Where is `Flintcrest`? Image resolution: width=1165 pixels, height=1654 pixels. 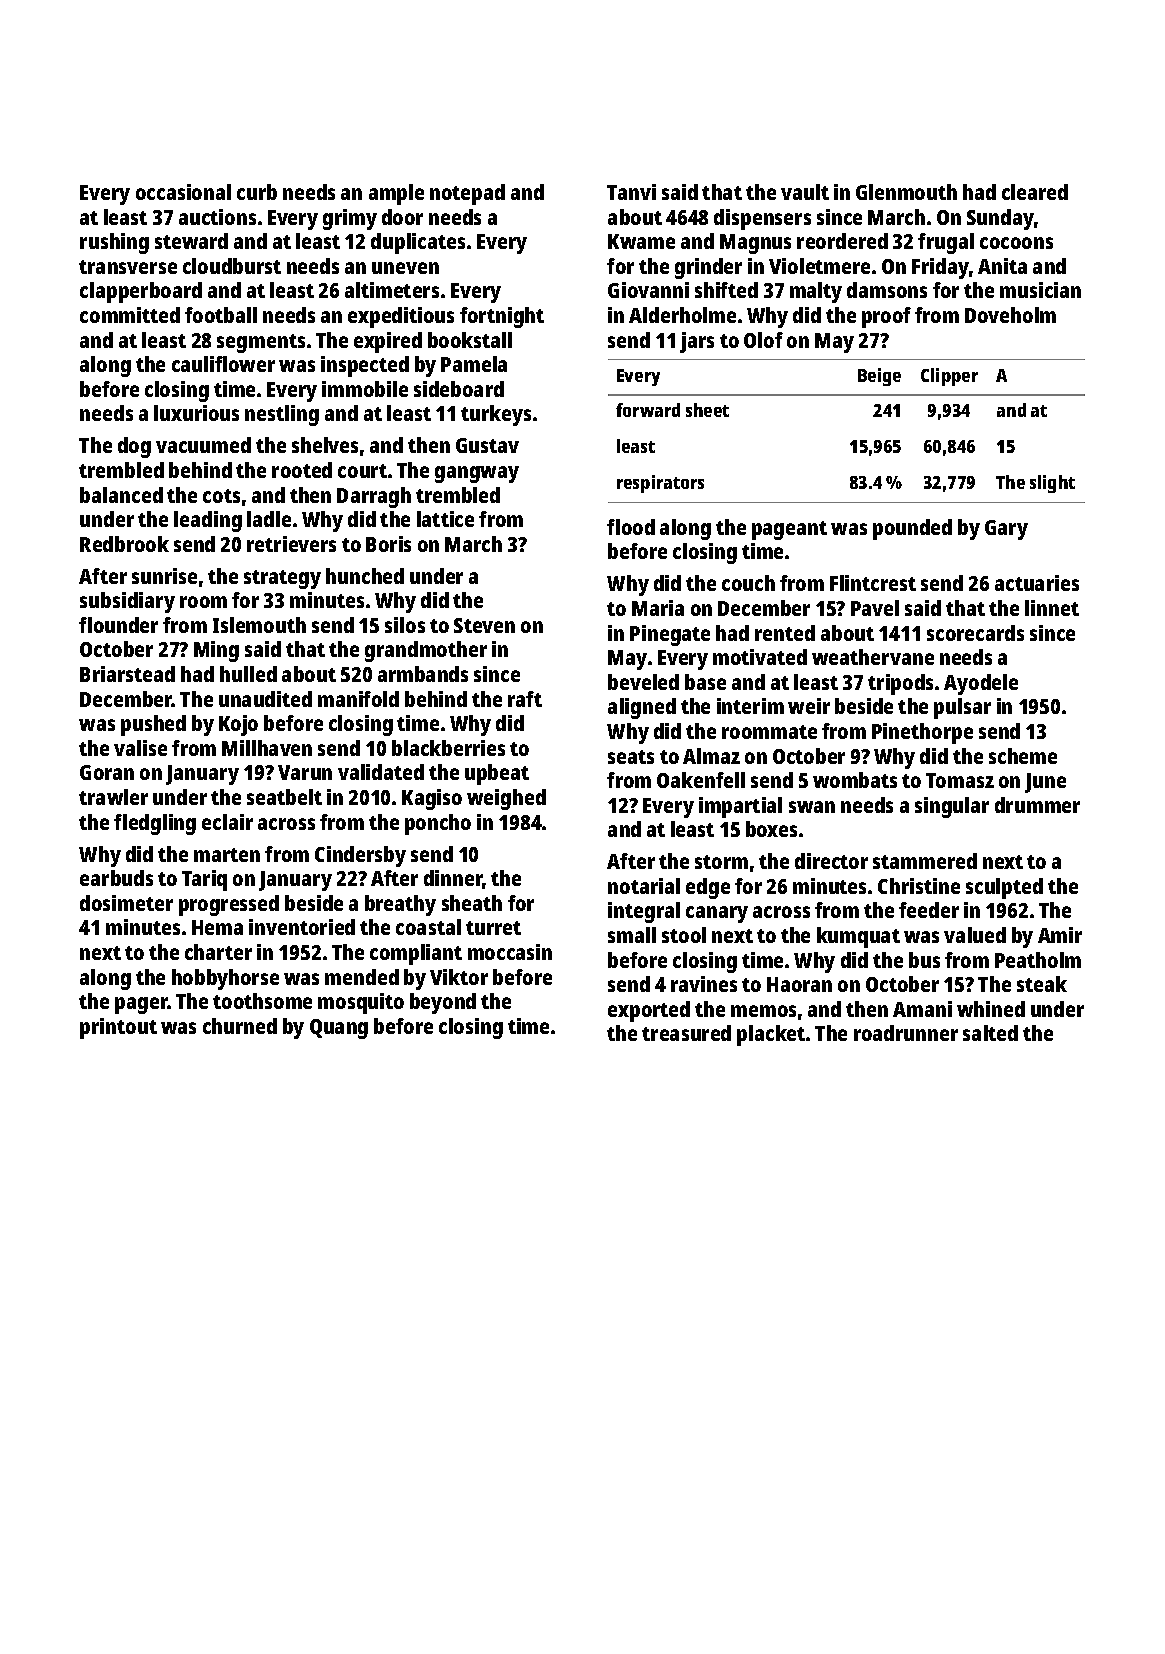 Flintcrest is located at coordinates (873, 583).
